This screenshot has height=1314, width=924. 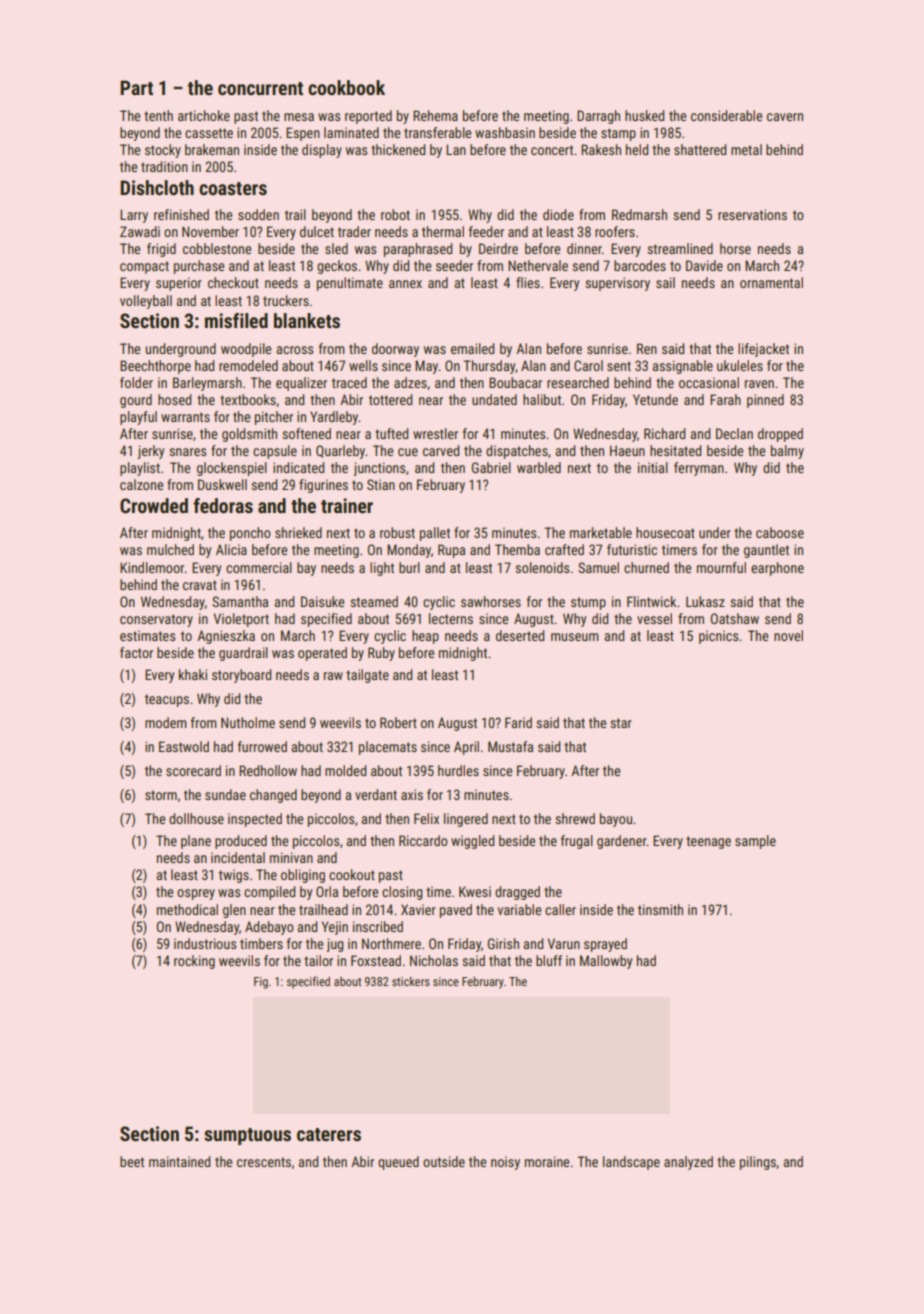 I want to click on Foxstead, so click(x=376, y=960).
